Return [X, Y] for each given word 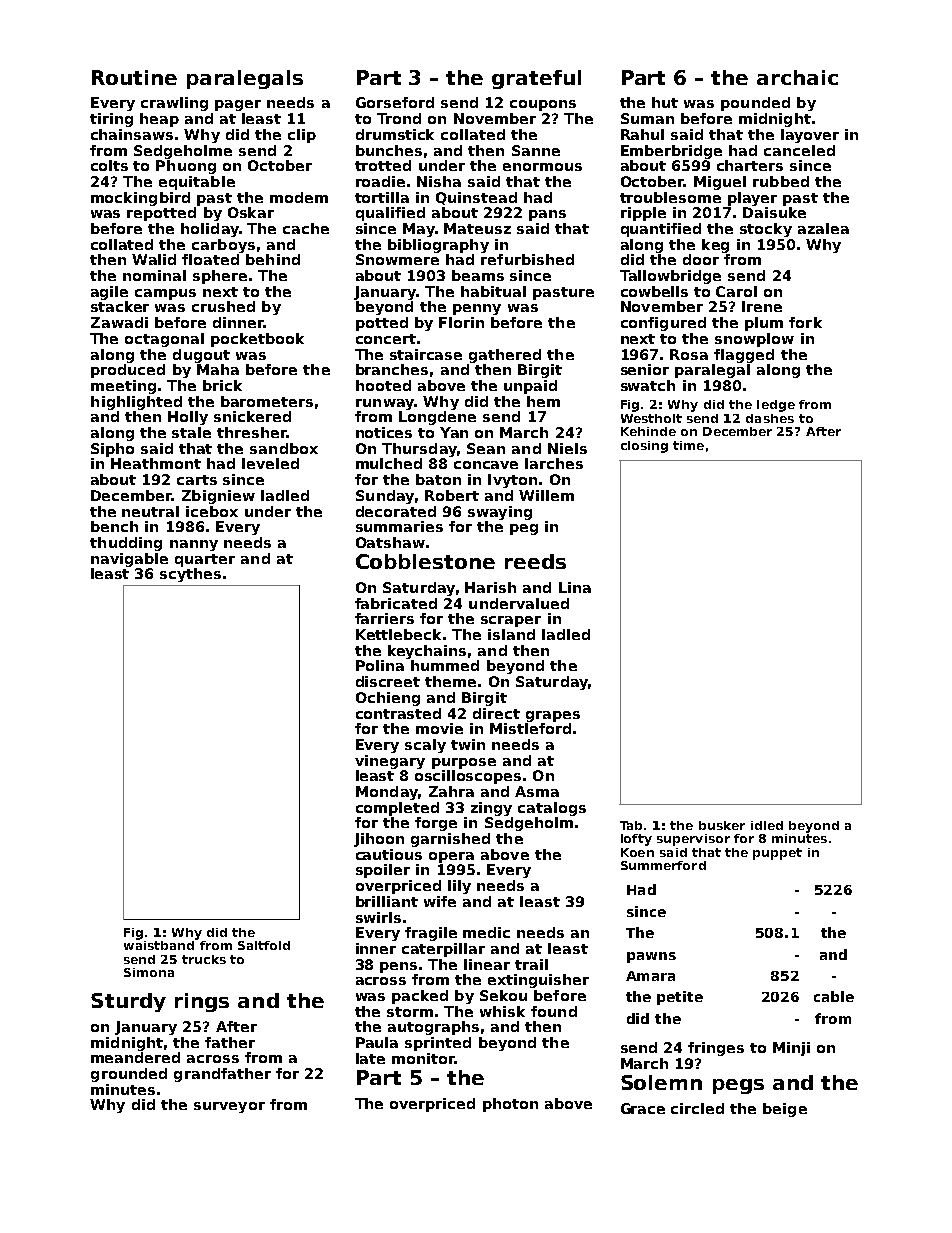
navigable [129, 560]
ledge [776, 406]
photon [510, 1105]
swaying [500, 513]
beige [785, 1110]
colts [109, 165]
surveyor [229, 1107]
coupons [543, 105]
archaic [797, 77]
